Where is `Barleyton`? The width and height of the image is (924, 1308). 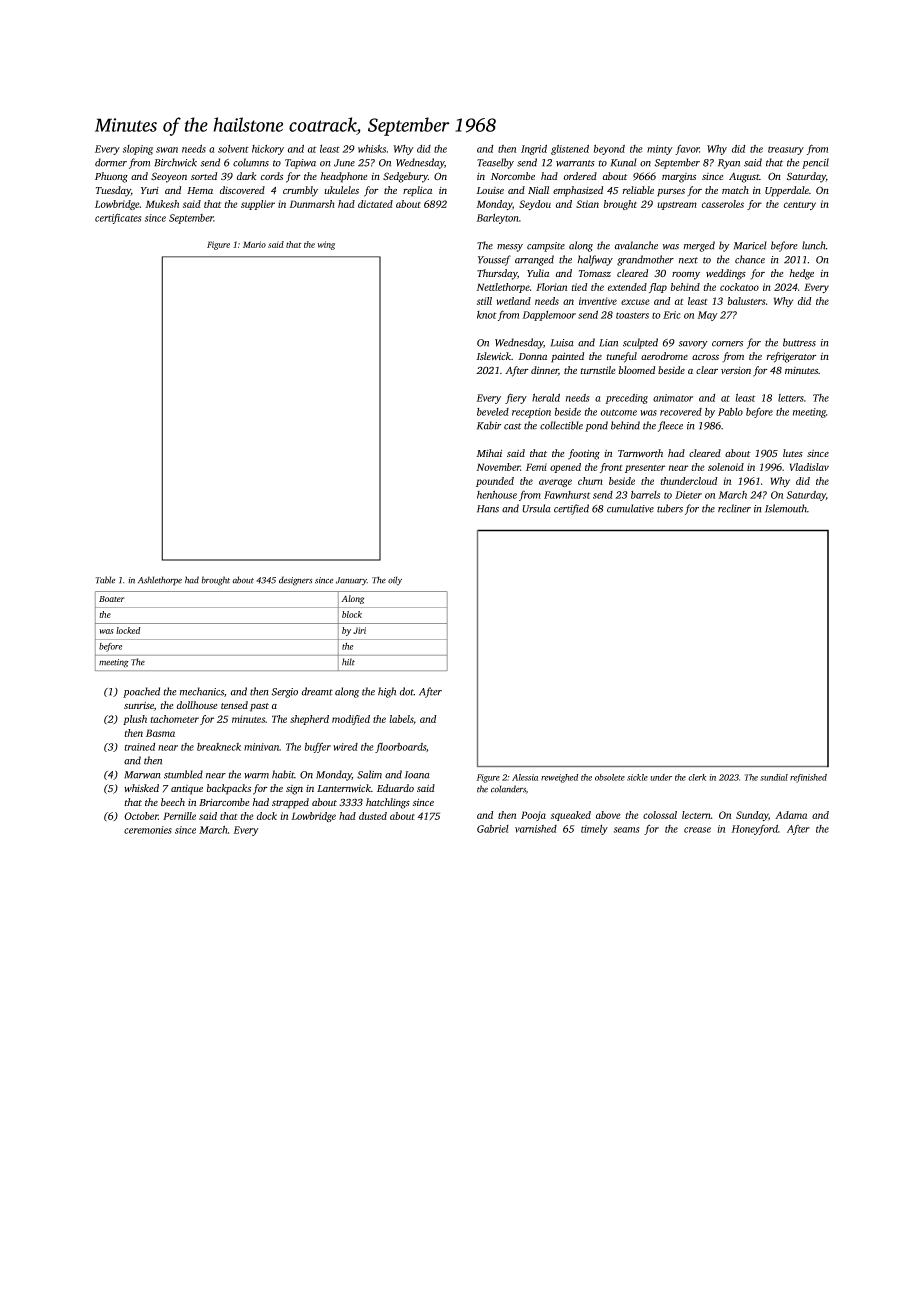
Barleyton is located at coordinates (497, 219).
